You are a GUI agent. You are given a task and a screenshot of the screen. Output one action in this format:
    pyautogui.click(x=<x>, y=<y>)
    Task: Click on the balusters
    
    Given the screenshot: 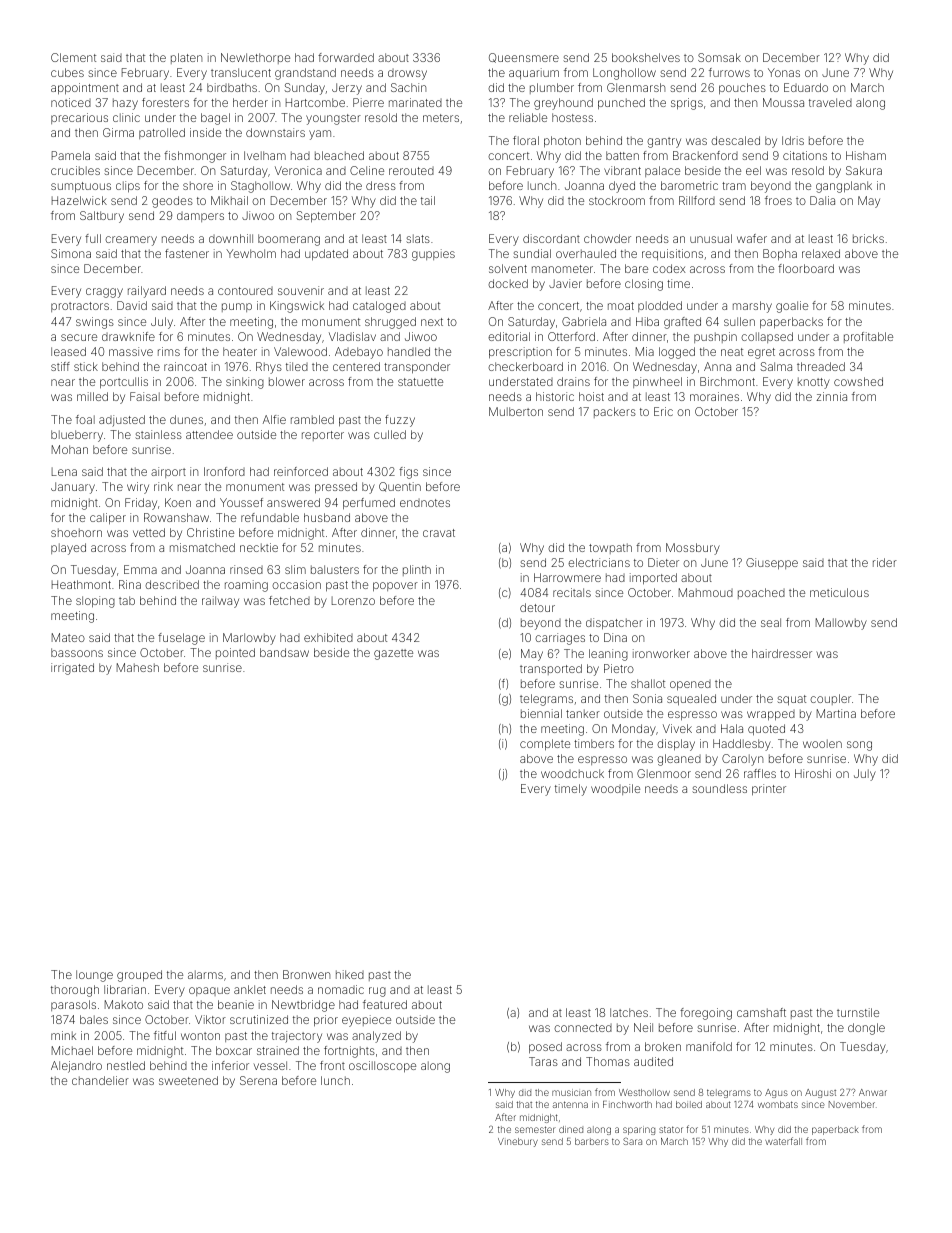 What is the action you would take?
    pyautogui.click(x=335, y=569)
